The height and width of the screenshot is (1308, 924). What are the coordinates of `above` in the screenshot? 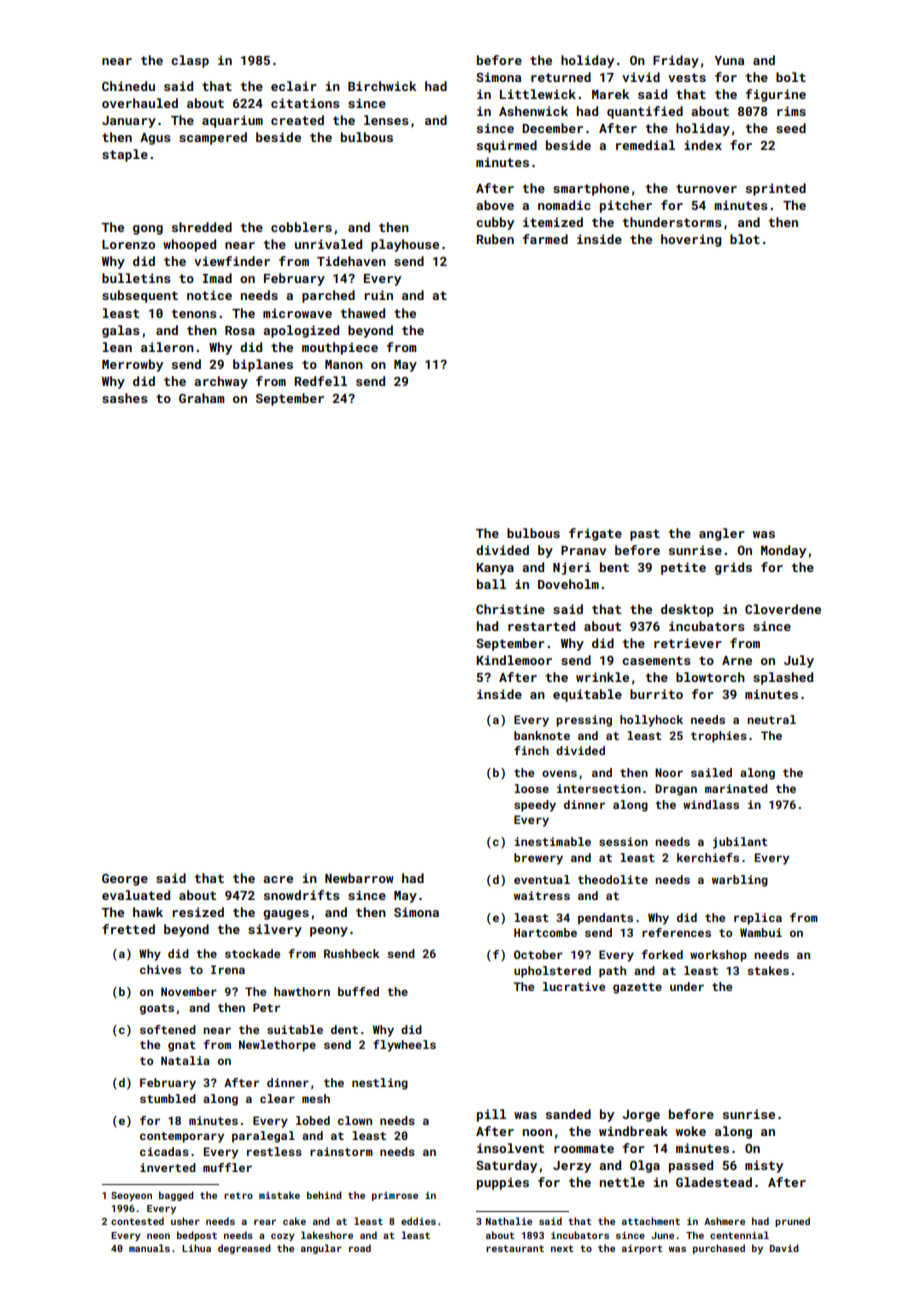 It's located at (495, 205).
